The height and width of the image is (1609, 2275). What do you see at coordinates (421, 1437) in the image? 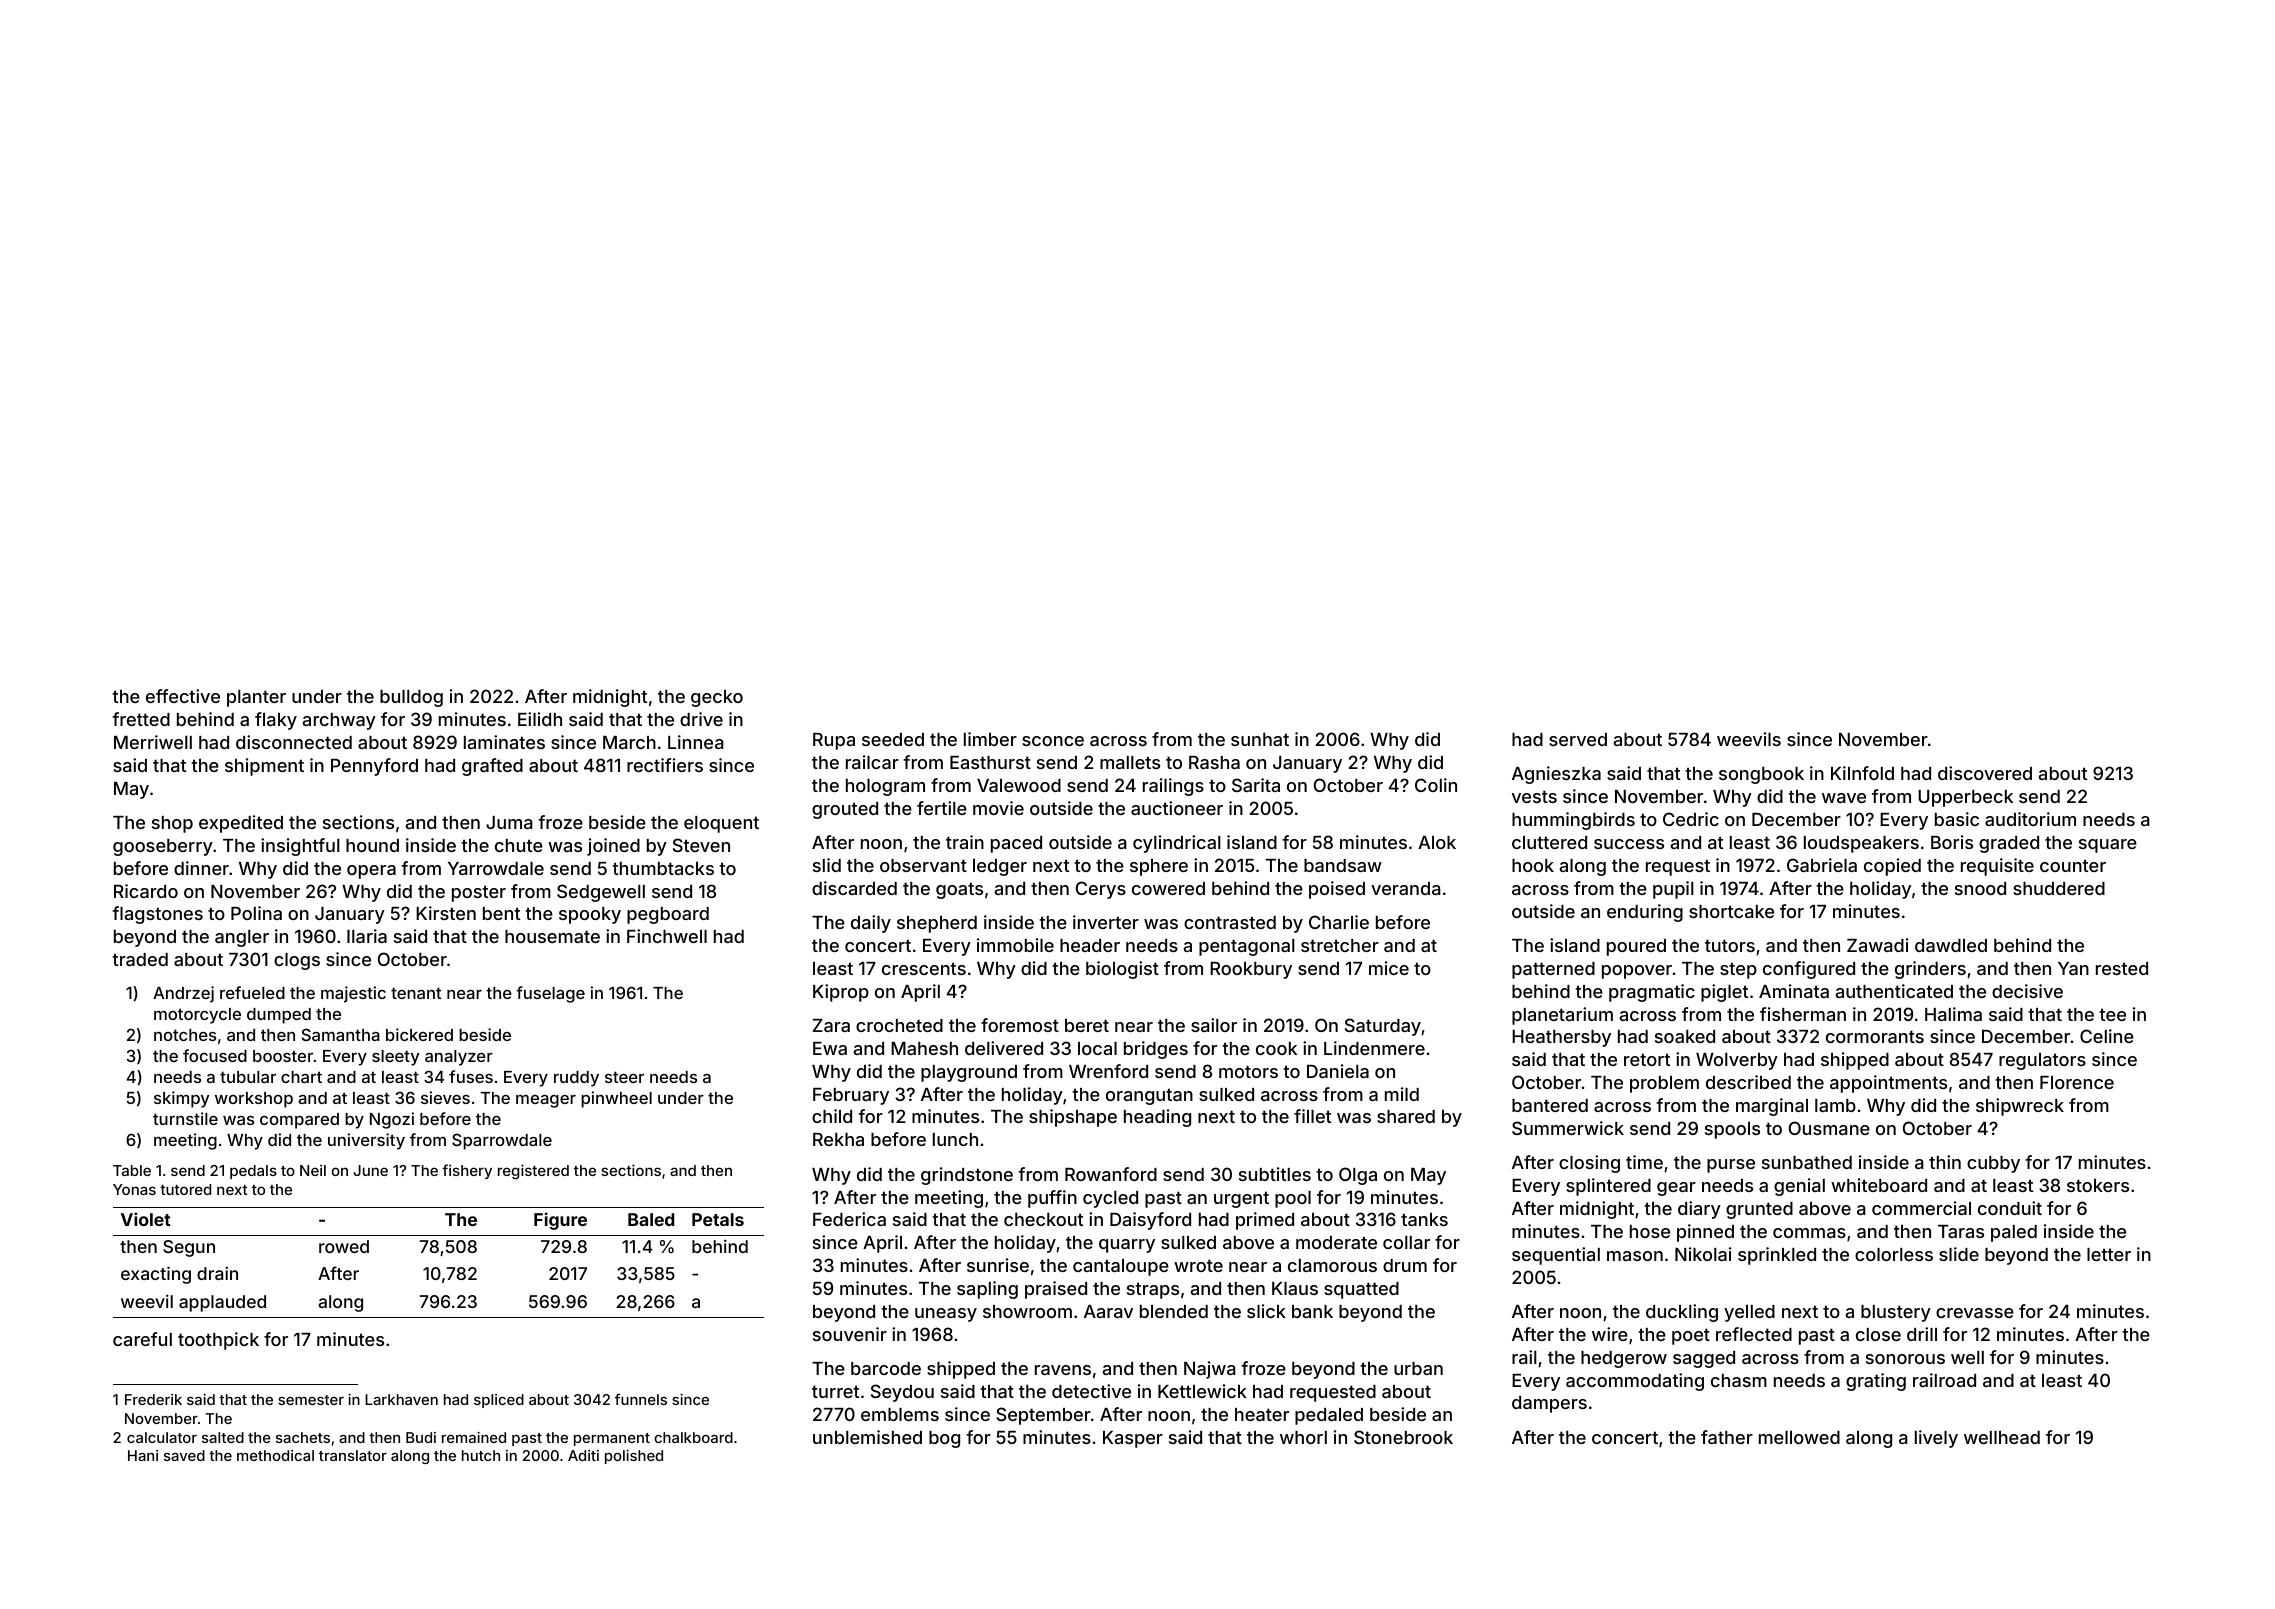
I see `Budi` at bounding box center [421, 1437].
